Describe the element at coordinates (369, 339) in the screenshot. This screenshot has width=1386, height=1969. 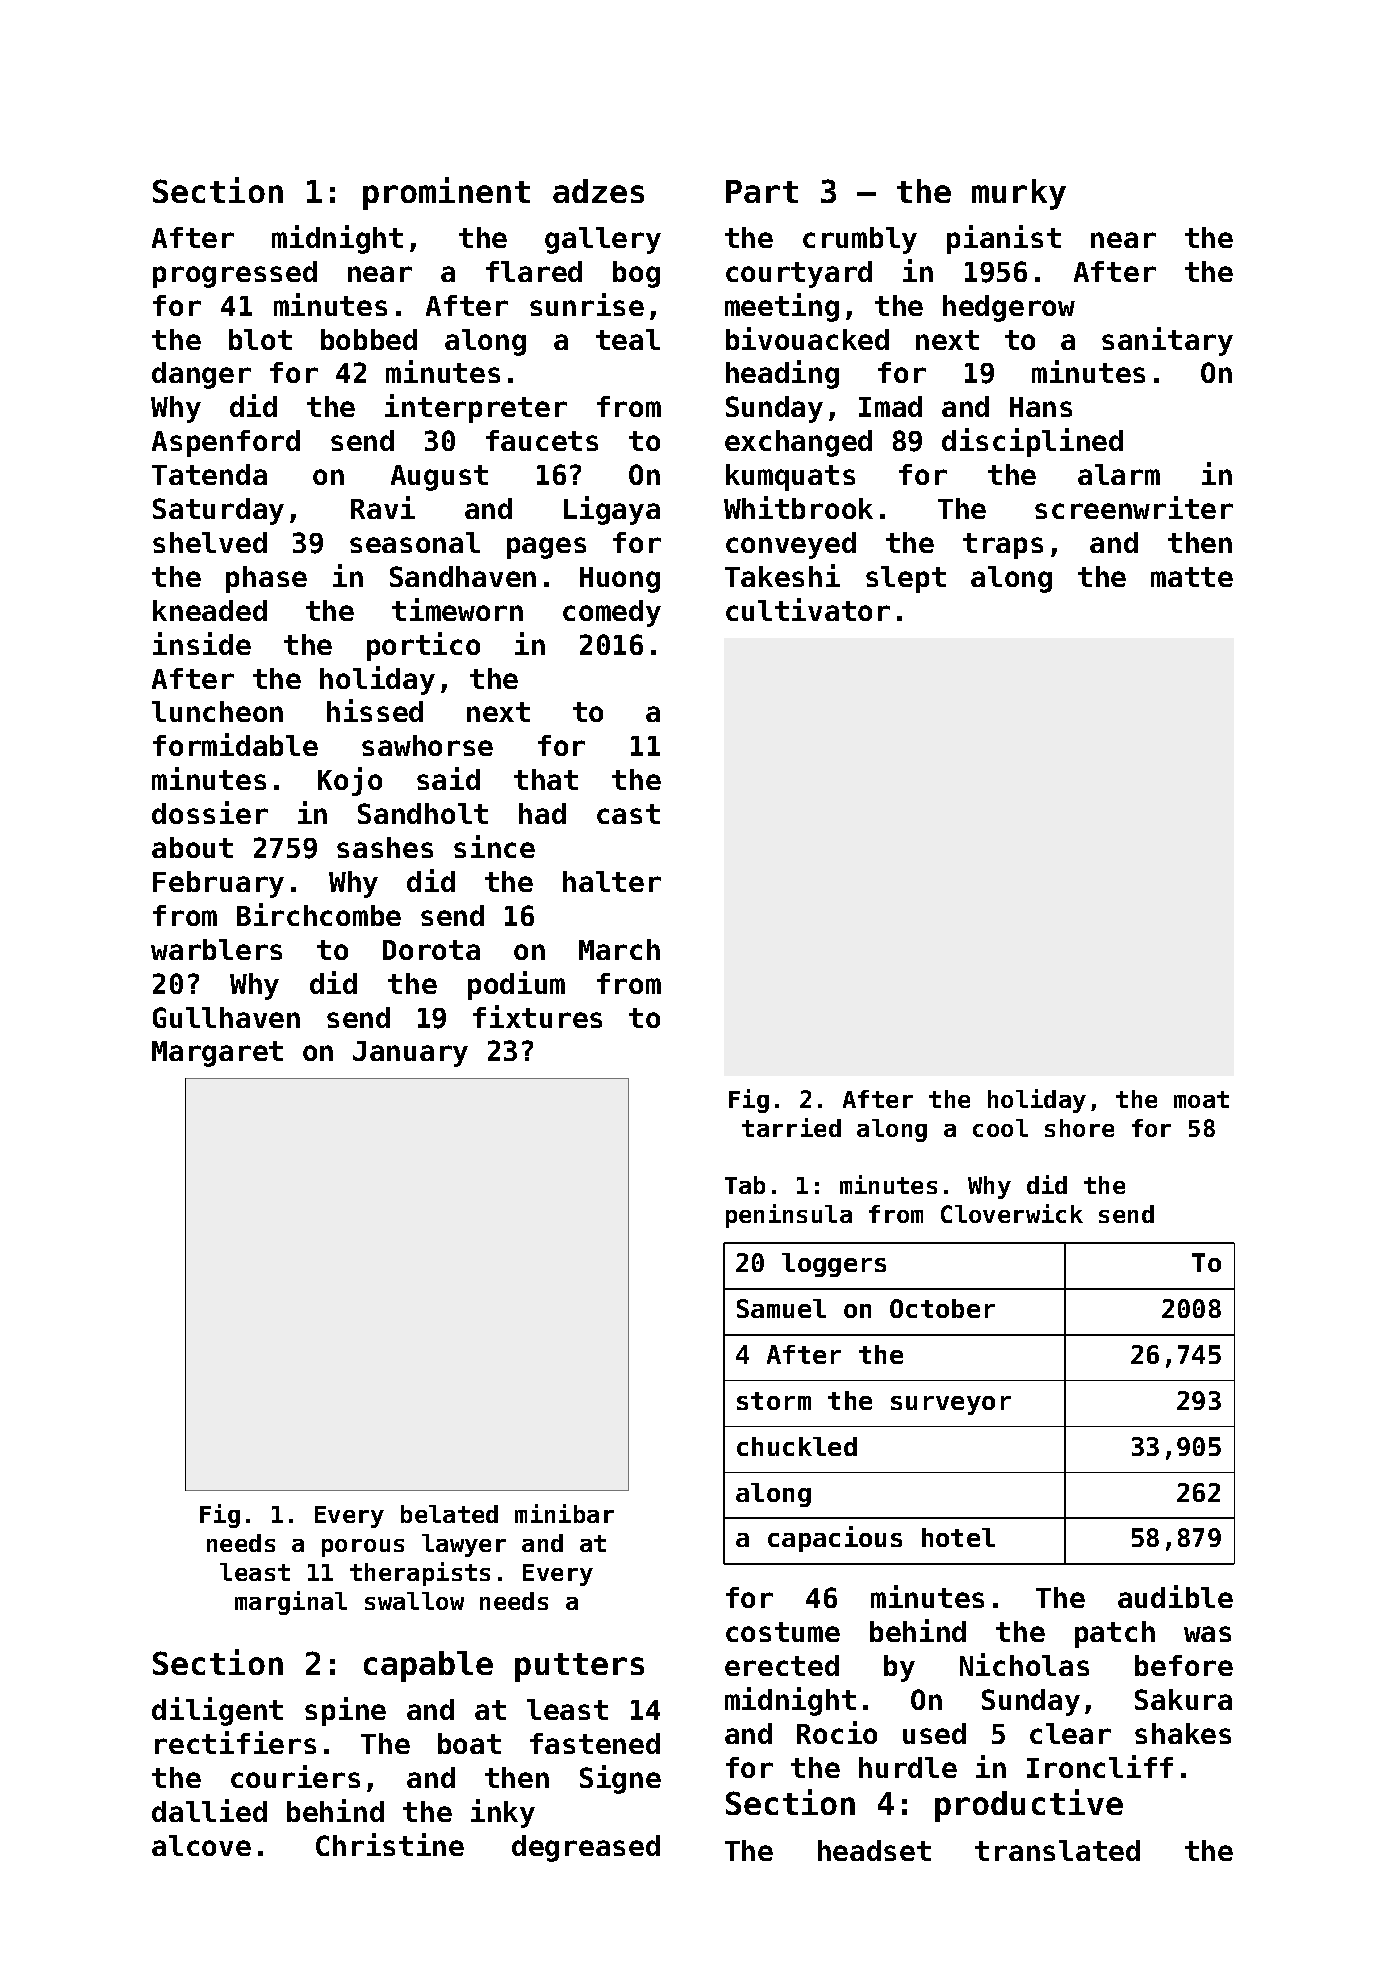
I see `bobbed` at that location.
